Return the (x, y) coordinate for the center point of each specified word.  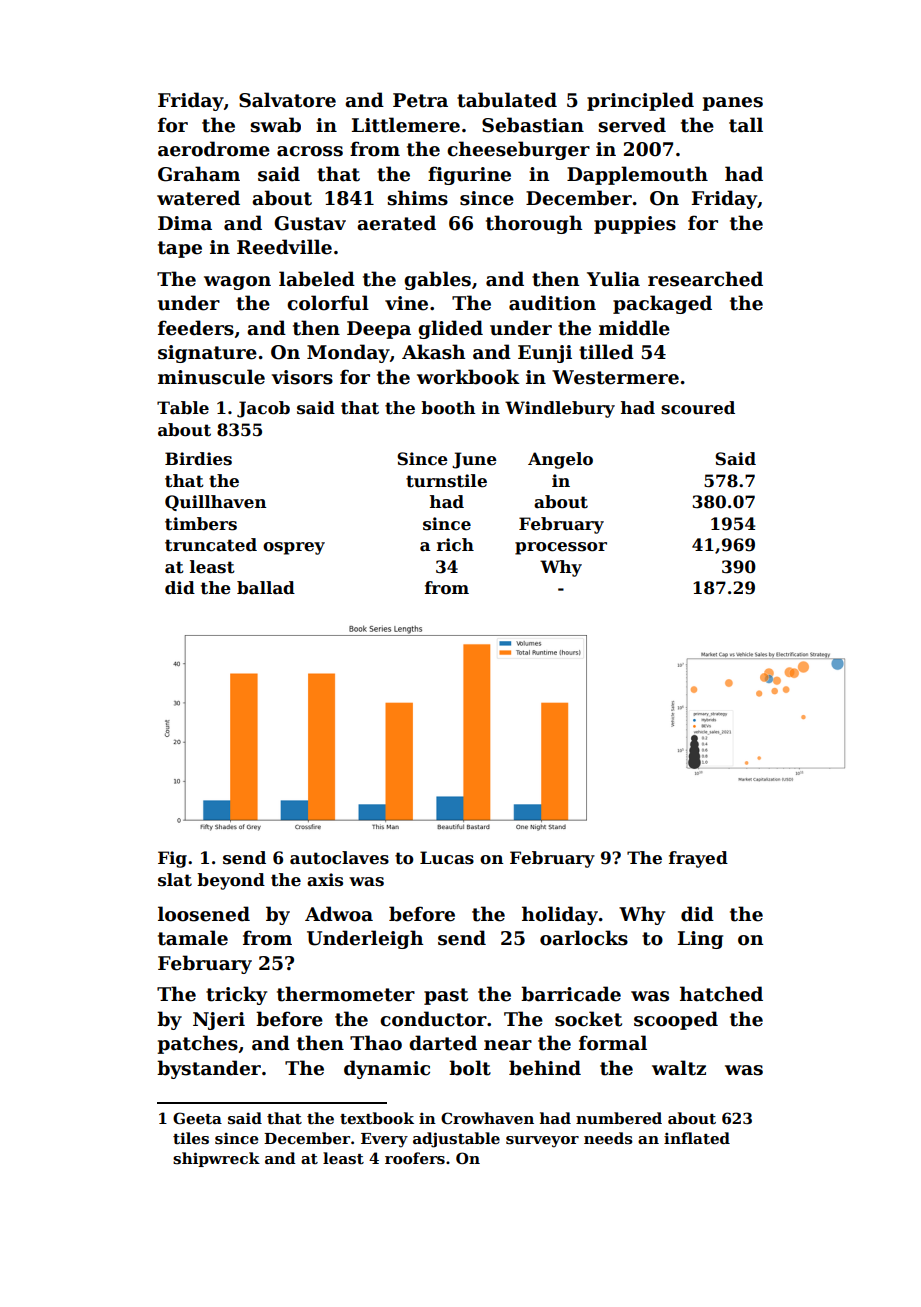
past (446, 996)
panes (732, 104)
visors (302, 377)
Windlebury (560, 409)
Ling (700, 940)
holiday (560, 915)
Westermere (615, 377)
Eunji (545, 354)
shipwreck (216, 1159)
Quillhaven (216, 503)
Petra (420, 100)
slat (175, 880)
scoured (698, 408)
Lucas (447, 858)
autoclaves (339, 858)
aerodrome (214, 149)
